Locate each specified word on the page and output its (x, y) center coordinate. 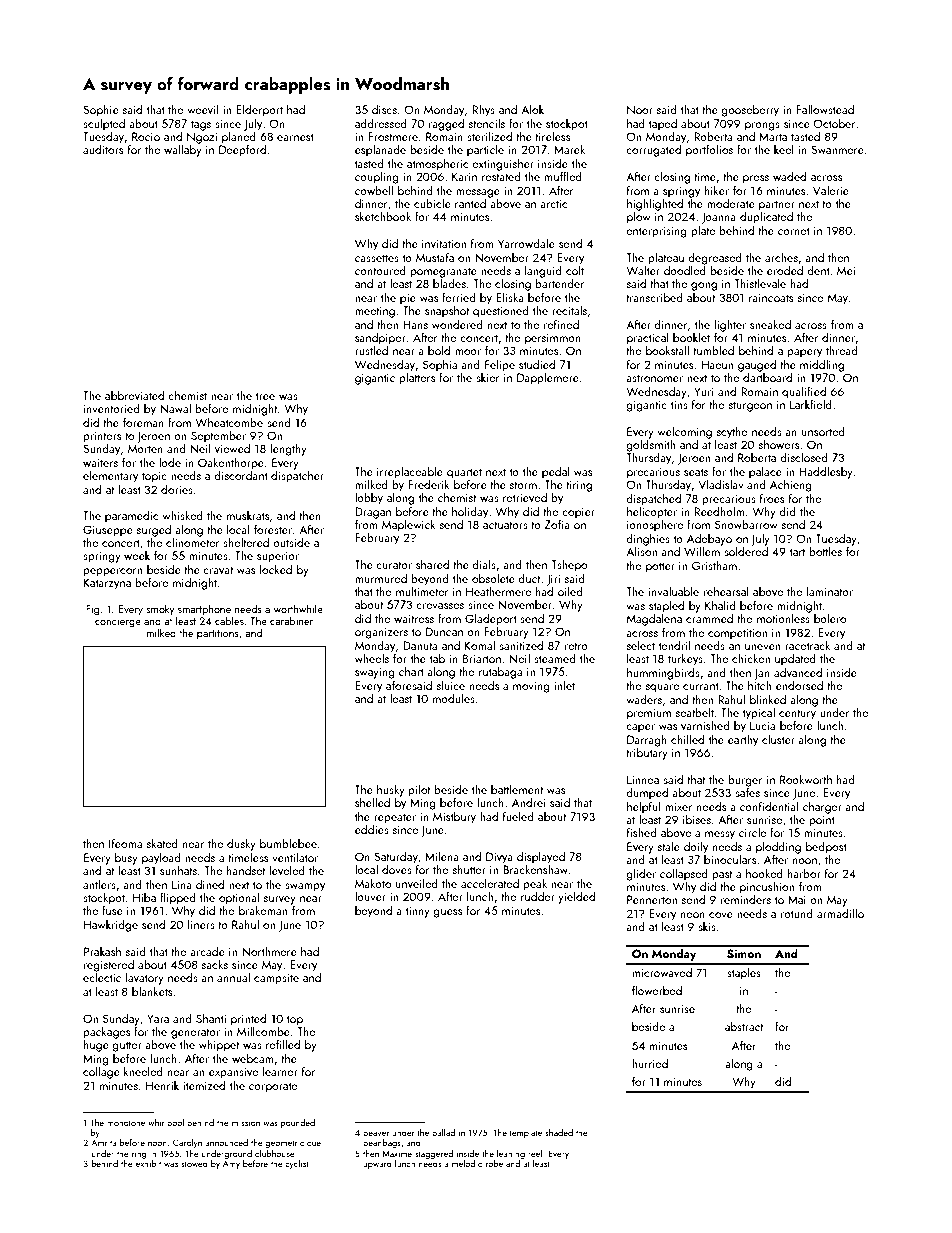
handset (246, 870)
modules (454, 698)
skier (487, 377)
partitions (218, 634)
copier (578, 513)
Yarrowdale (526, 243)
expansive (233, 1073)
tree (265, 396)
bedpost (826, 847)
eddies (372, 829)
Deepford (242, 150)
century (797, 714)
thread (842, 350)
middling (822, 365)
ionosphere (655, 526)
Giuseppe (108, 531)
